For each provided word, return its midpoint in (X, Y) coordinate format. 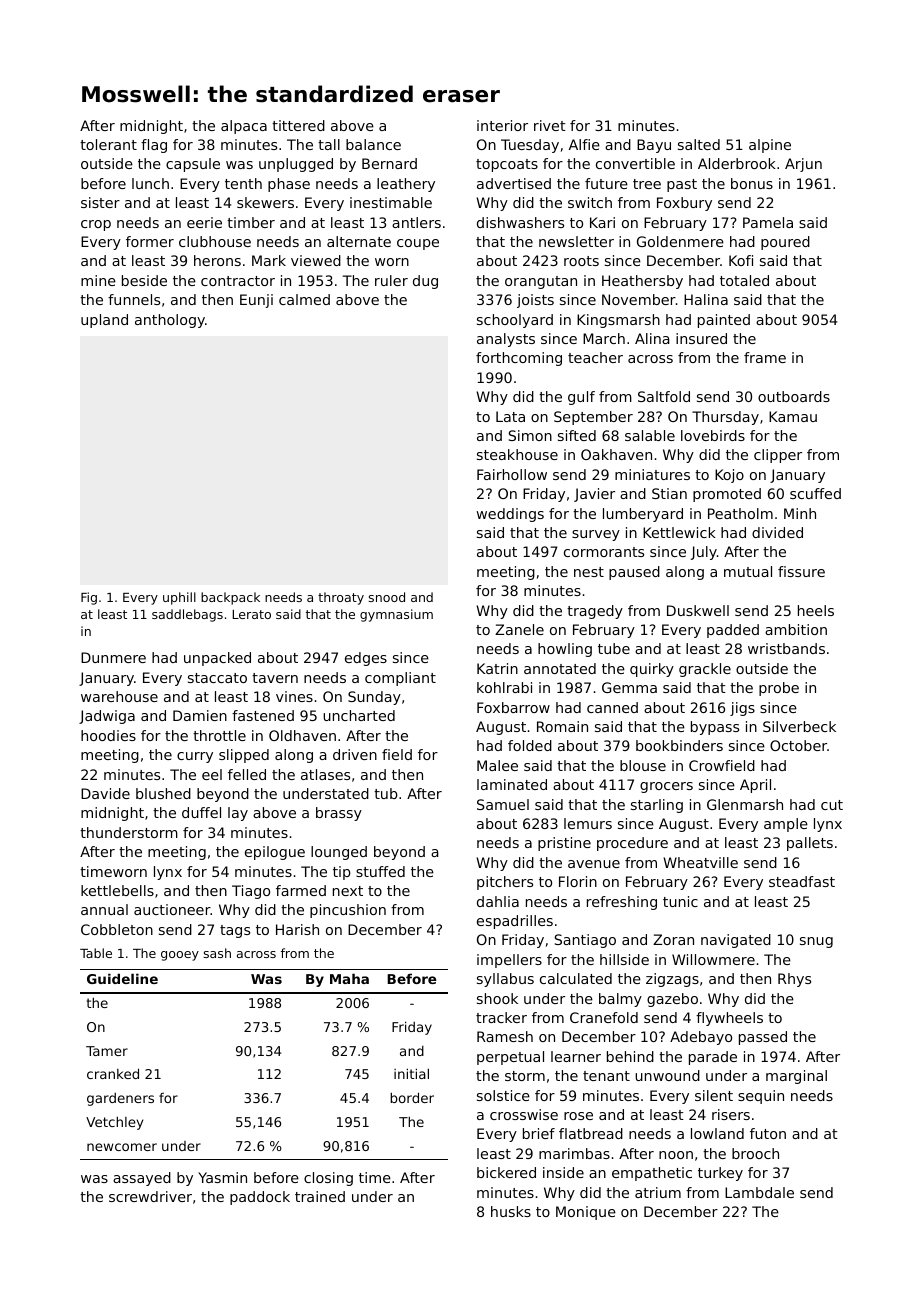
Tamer (107, 1051)
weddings (510, 515)
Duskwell (698, 610)
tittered (298, 125)
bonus (752, 183)
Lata (510, 416)
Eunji (256, 301)
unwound (667, 1075)
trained (320, 1196)
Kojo (729, 476)
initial (411, 1073)
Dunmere (113, 657)
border (412, 1097)
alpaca (244, 127)
